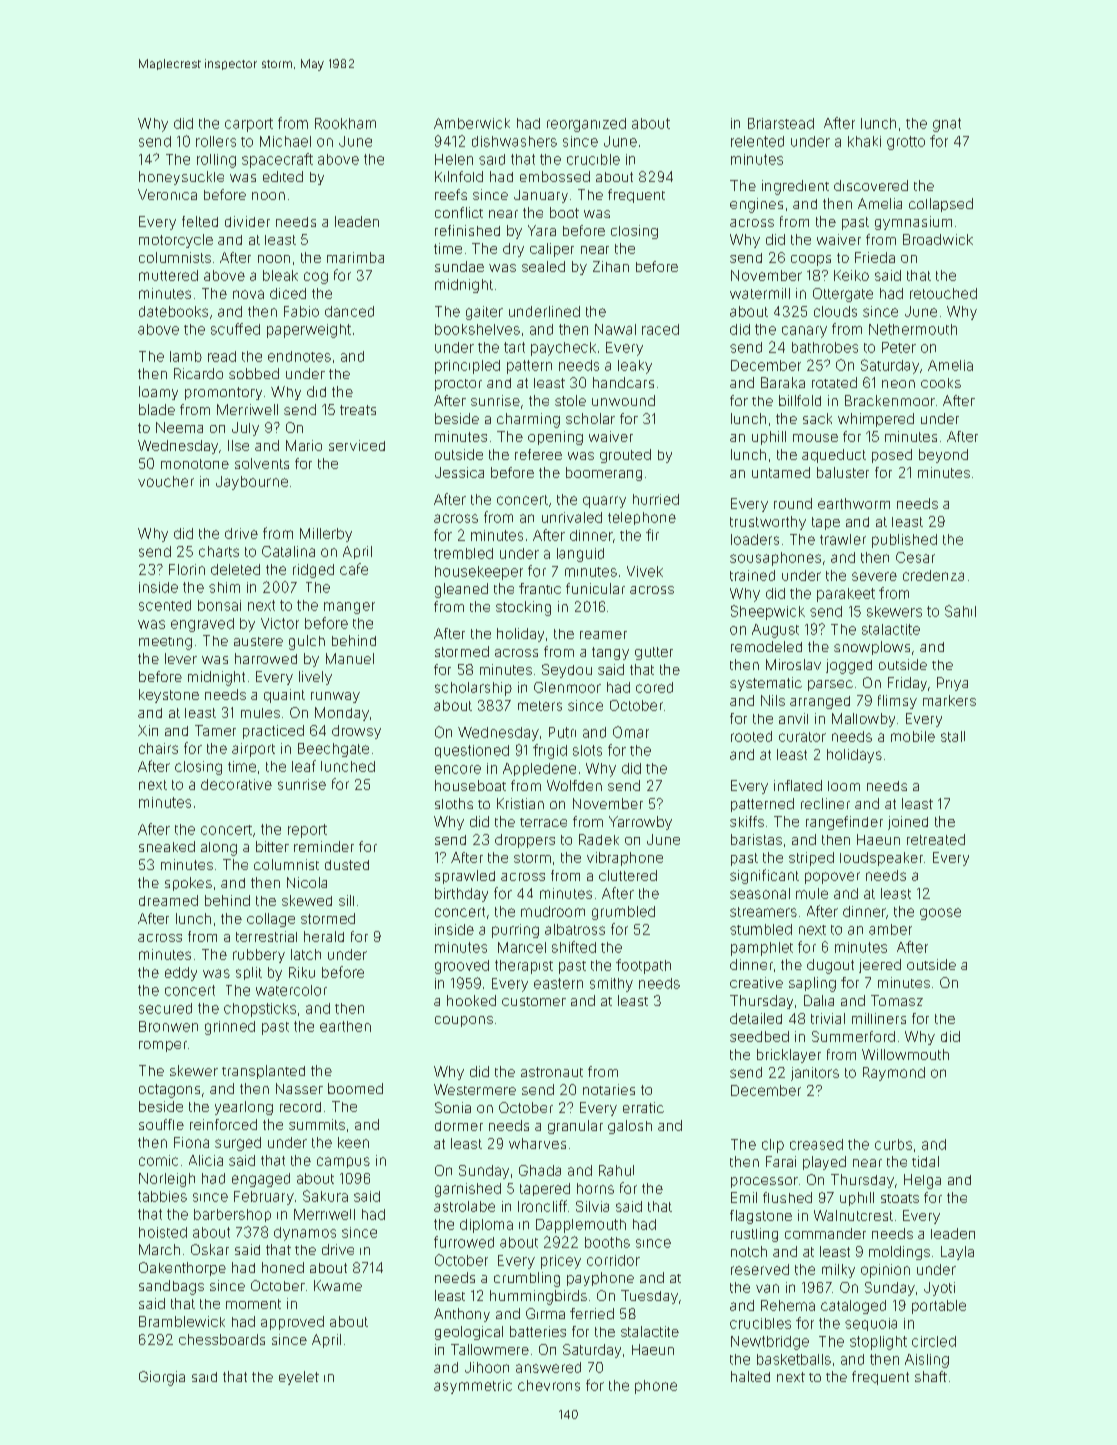 This screenshot has width=1117, height=1445. Describe the element at coordinates (169, 696) in the screenshot. I see `keystone` at that location.
